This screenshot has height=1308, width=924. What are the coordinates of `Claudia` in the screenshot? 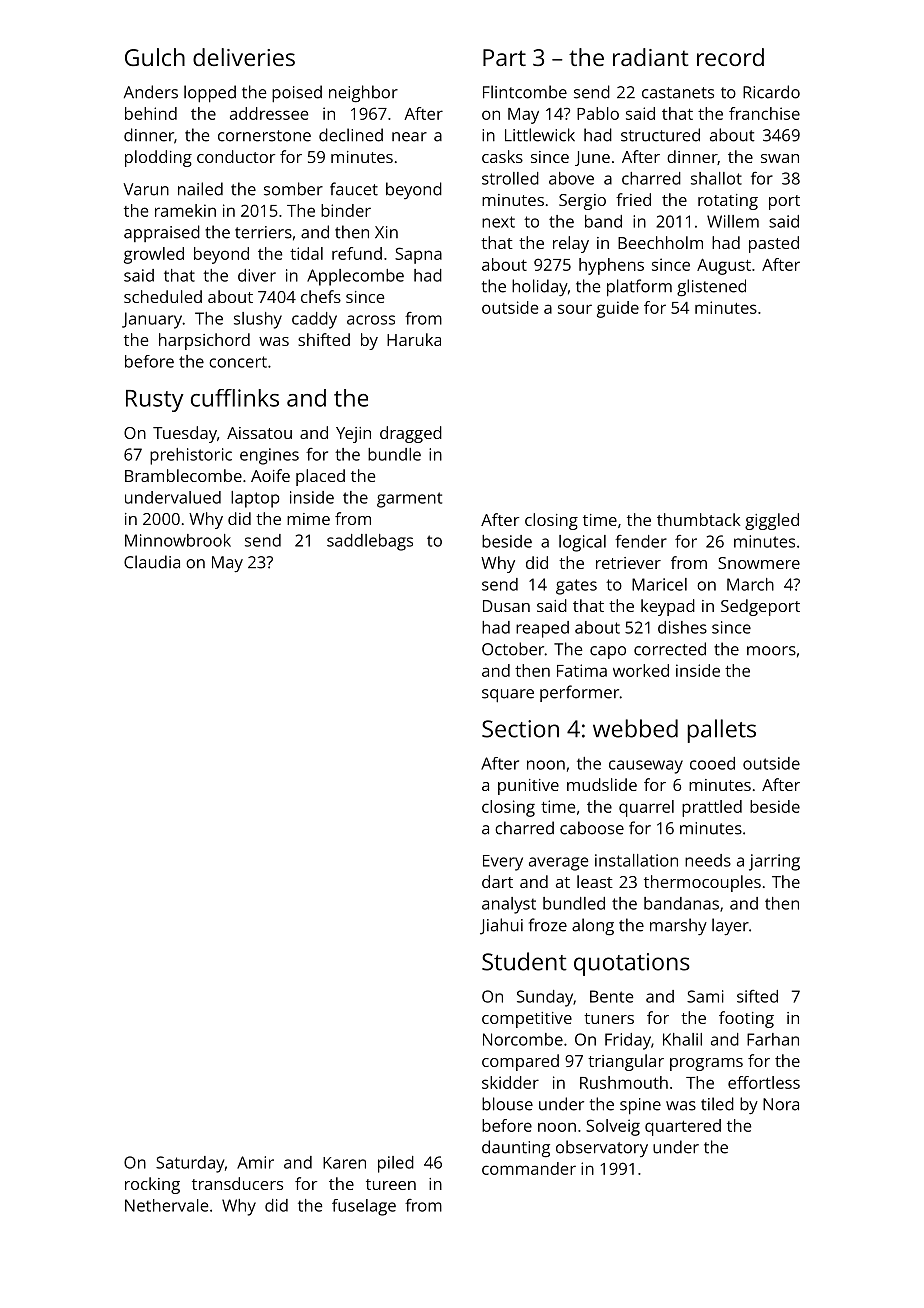 It's located at (152, 562).
